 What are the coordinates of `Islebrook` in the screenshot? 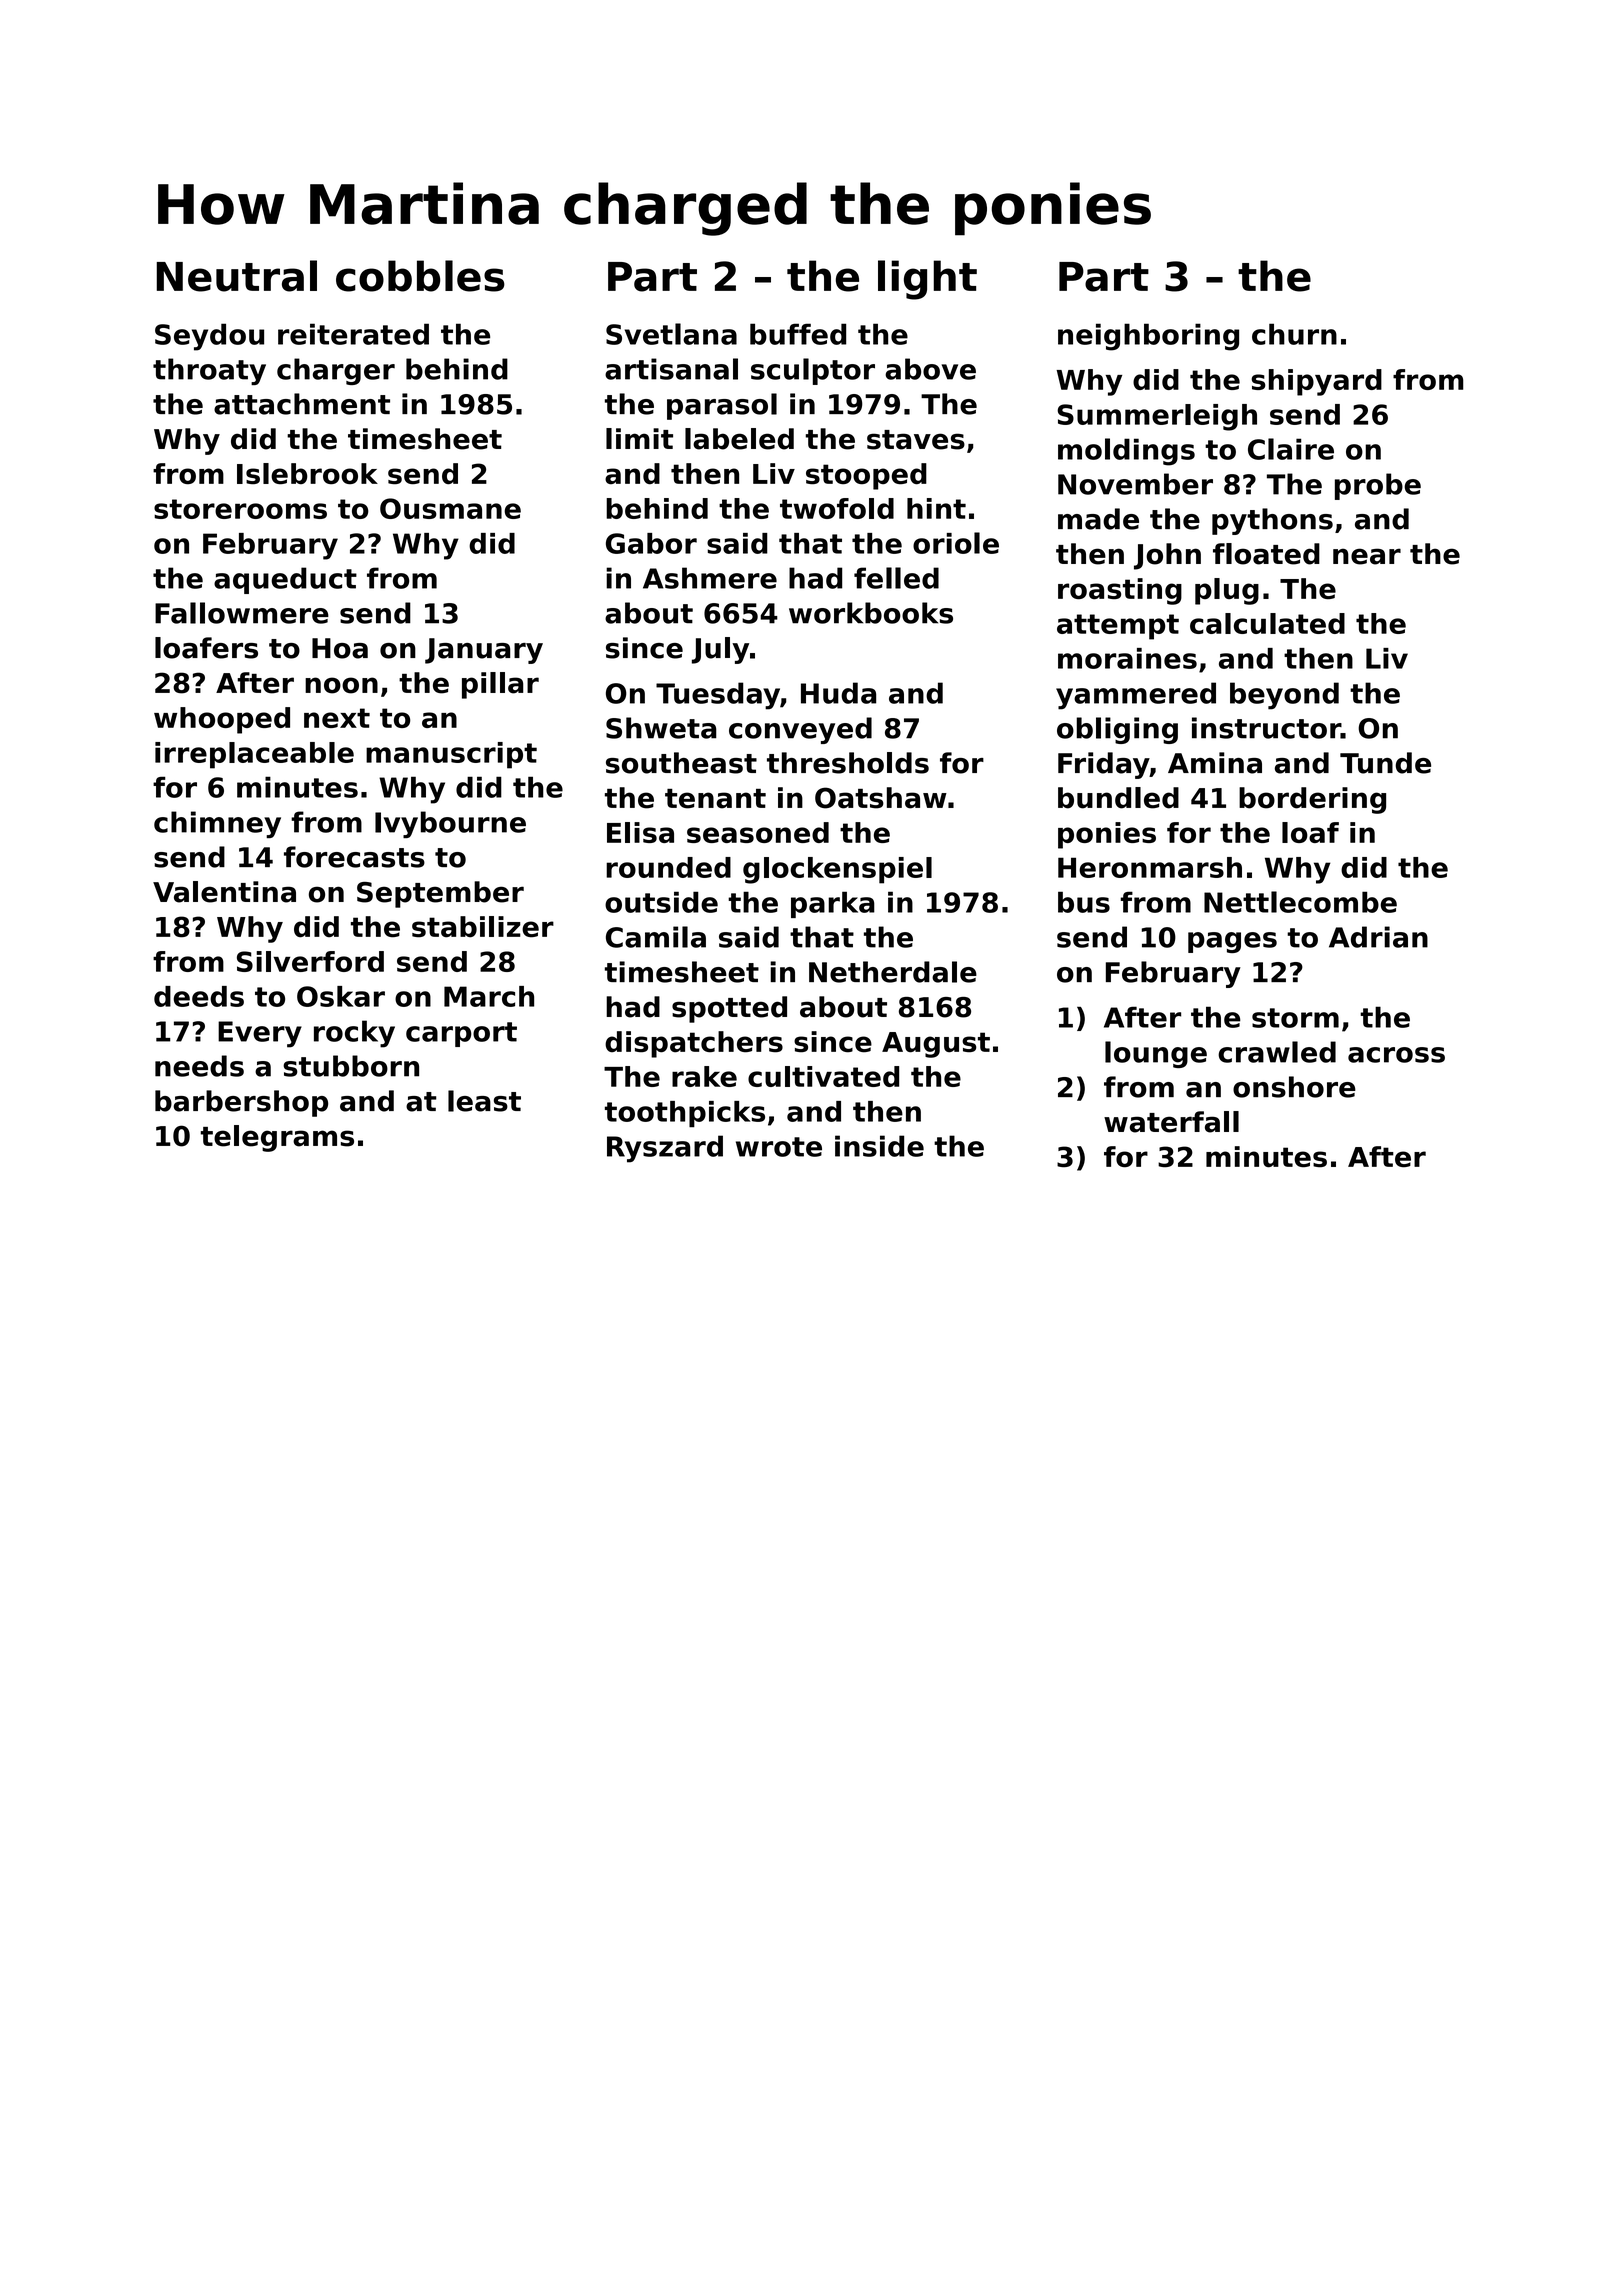 It's located at (307, 474).
